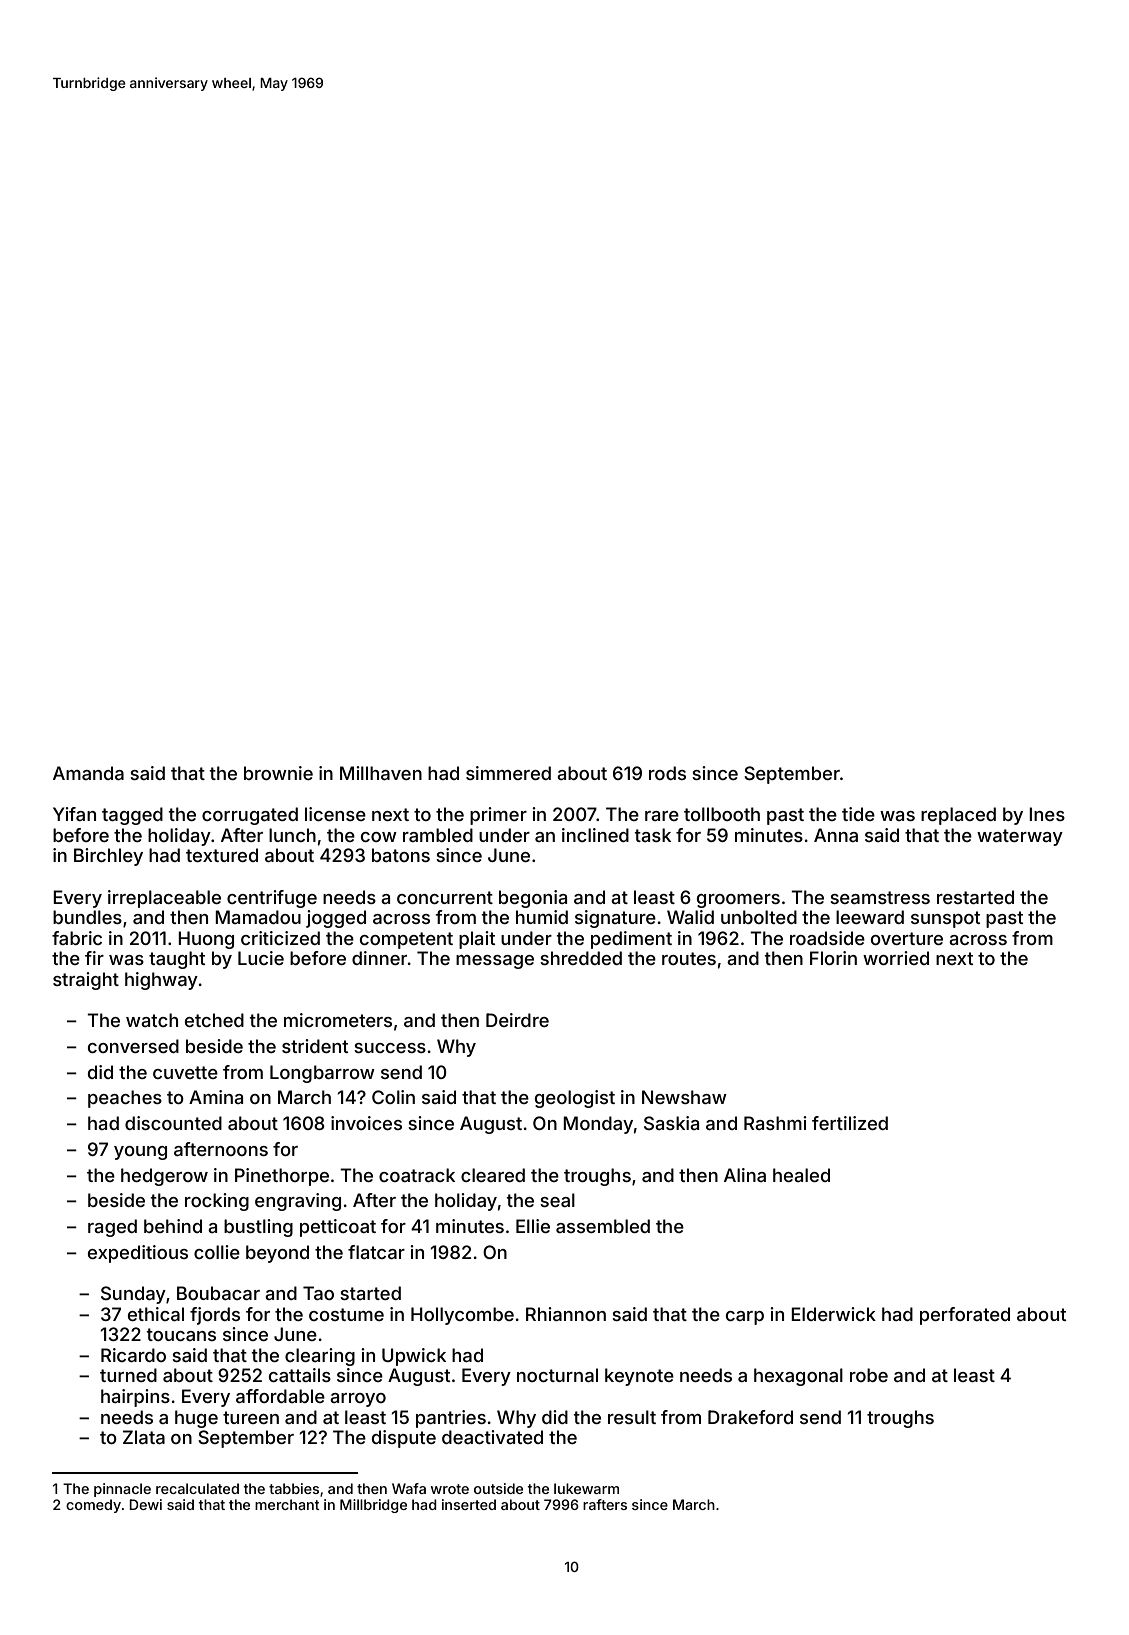 The height and width of the page is (1635, 1129). What do you see at coordinates (112, 1228) in the page?
I see `raged` at bounding box center [112, 1228].
